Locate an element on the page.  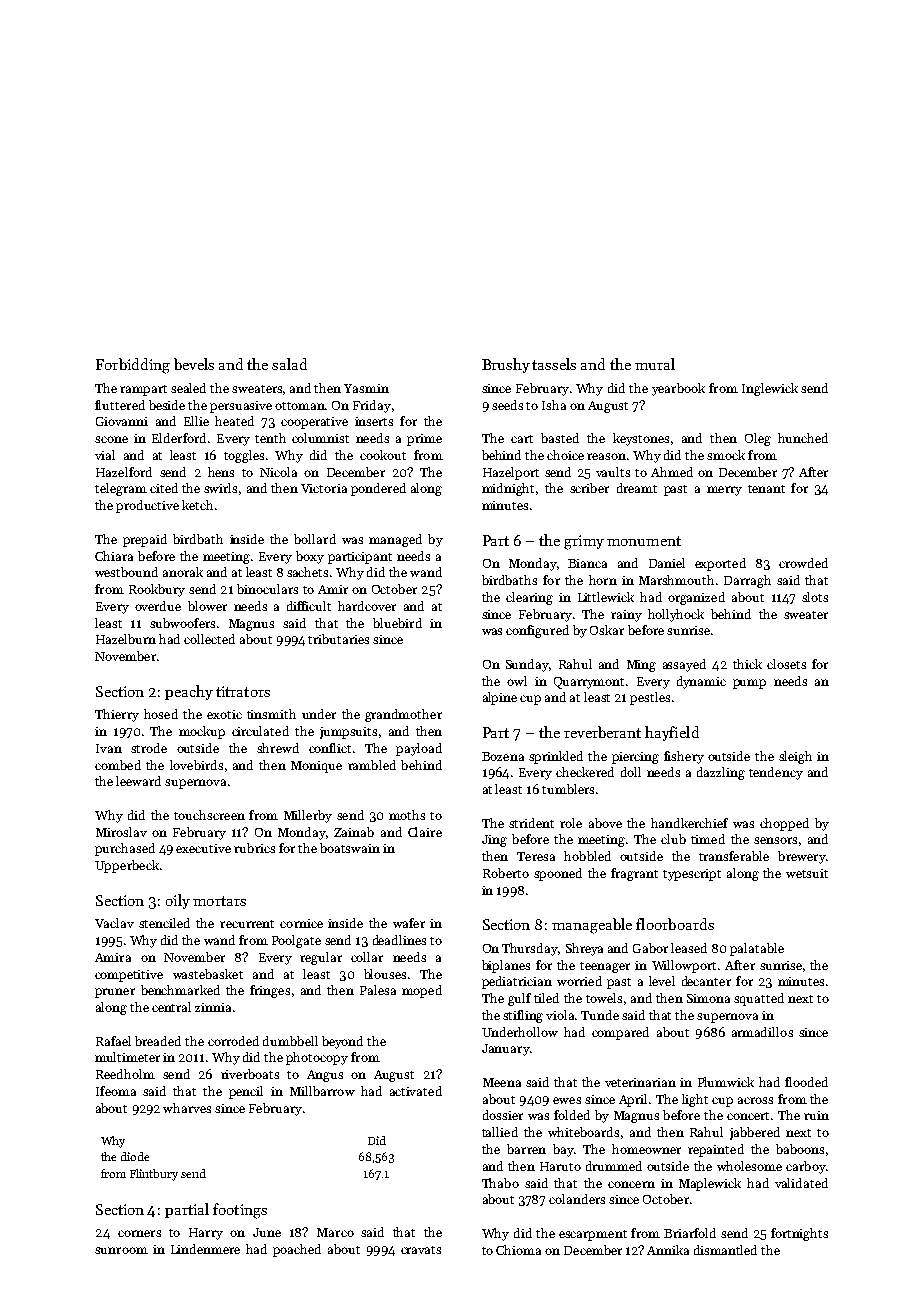
Yasmin is located at coordinates (366, 388).
